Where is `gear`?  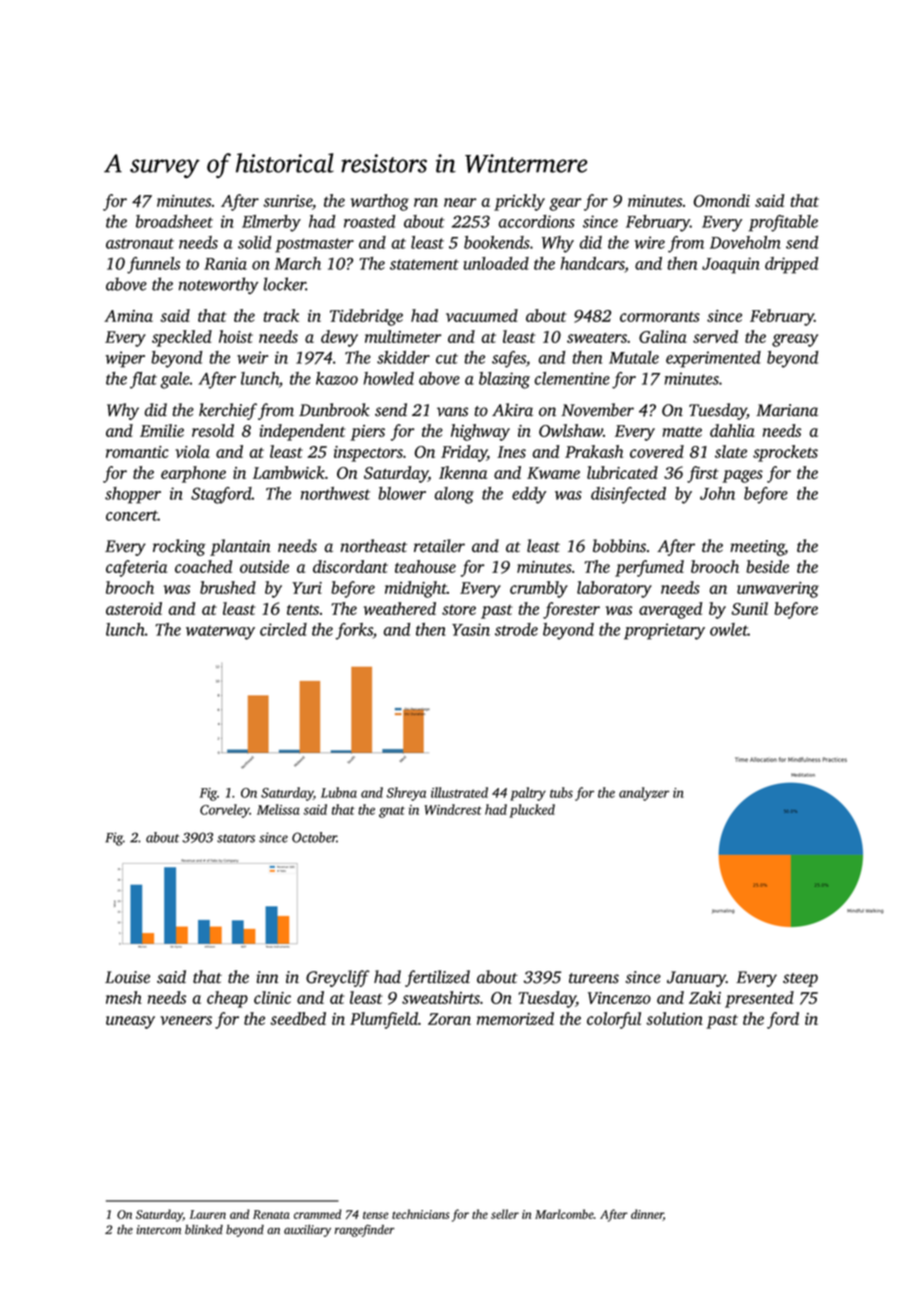
gear is located at coordinates (565, 204).
